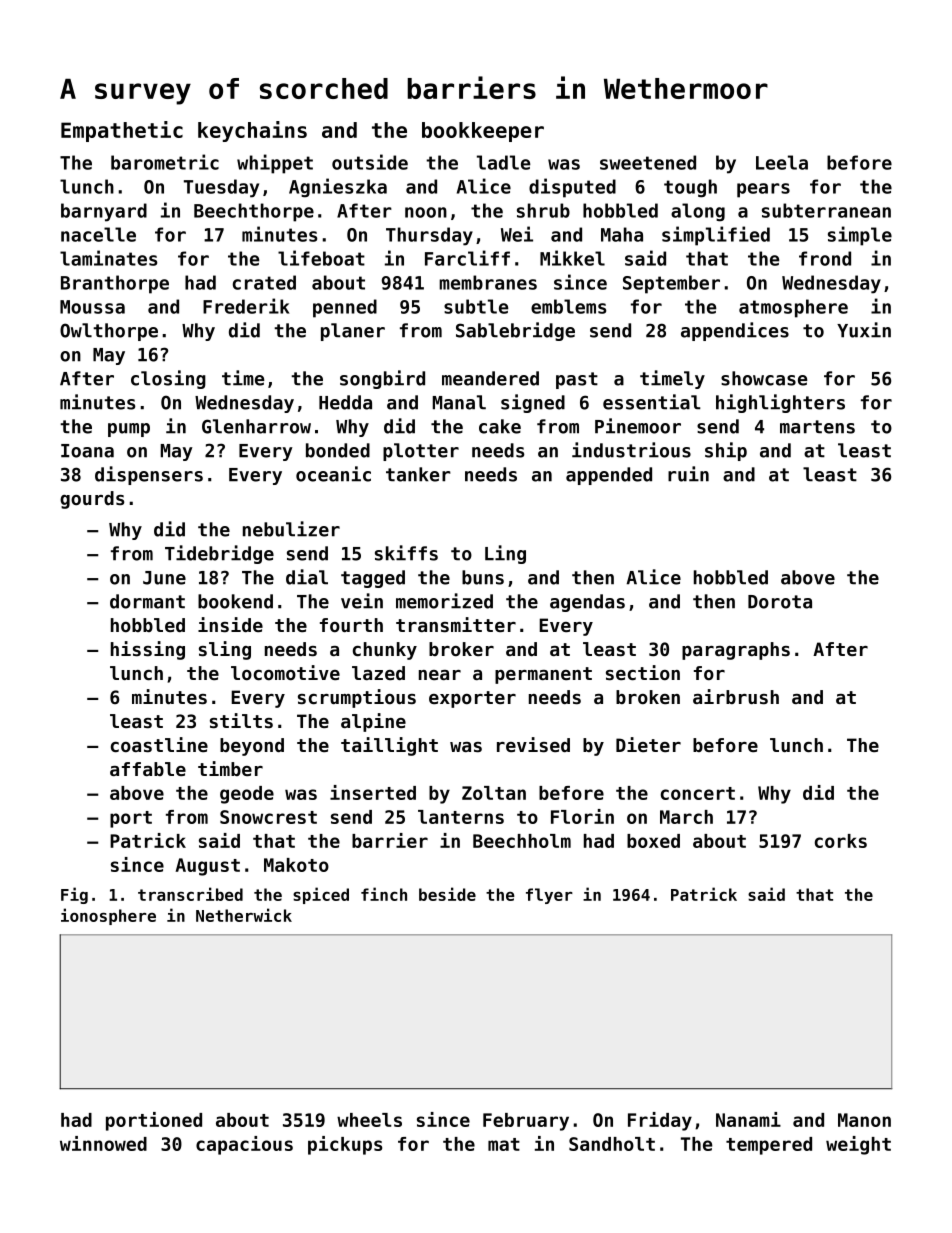  I want to click on lazed, so click(378, 673).
